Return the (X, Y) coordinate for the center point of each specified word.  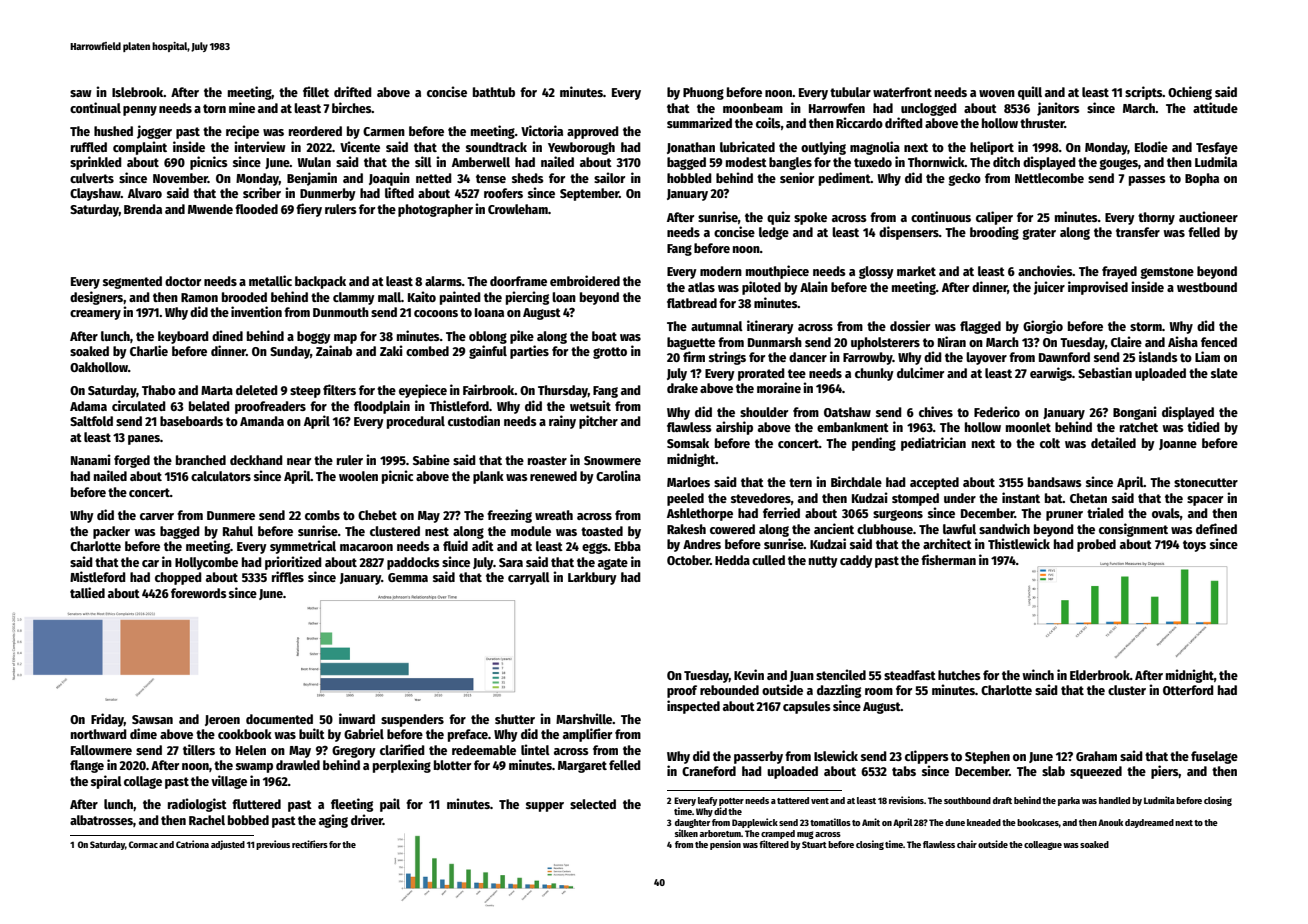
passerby (758, 757)
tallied (87, 592)
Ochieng (1190, 93)
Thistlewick (1019, 543)
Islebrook (138, 92)
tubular (850, 92)
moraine (779, 387)
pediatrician (933, 444)
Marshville (584, 718)
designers (96, 298)
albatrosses (101, 820)
